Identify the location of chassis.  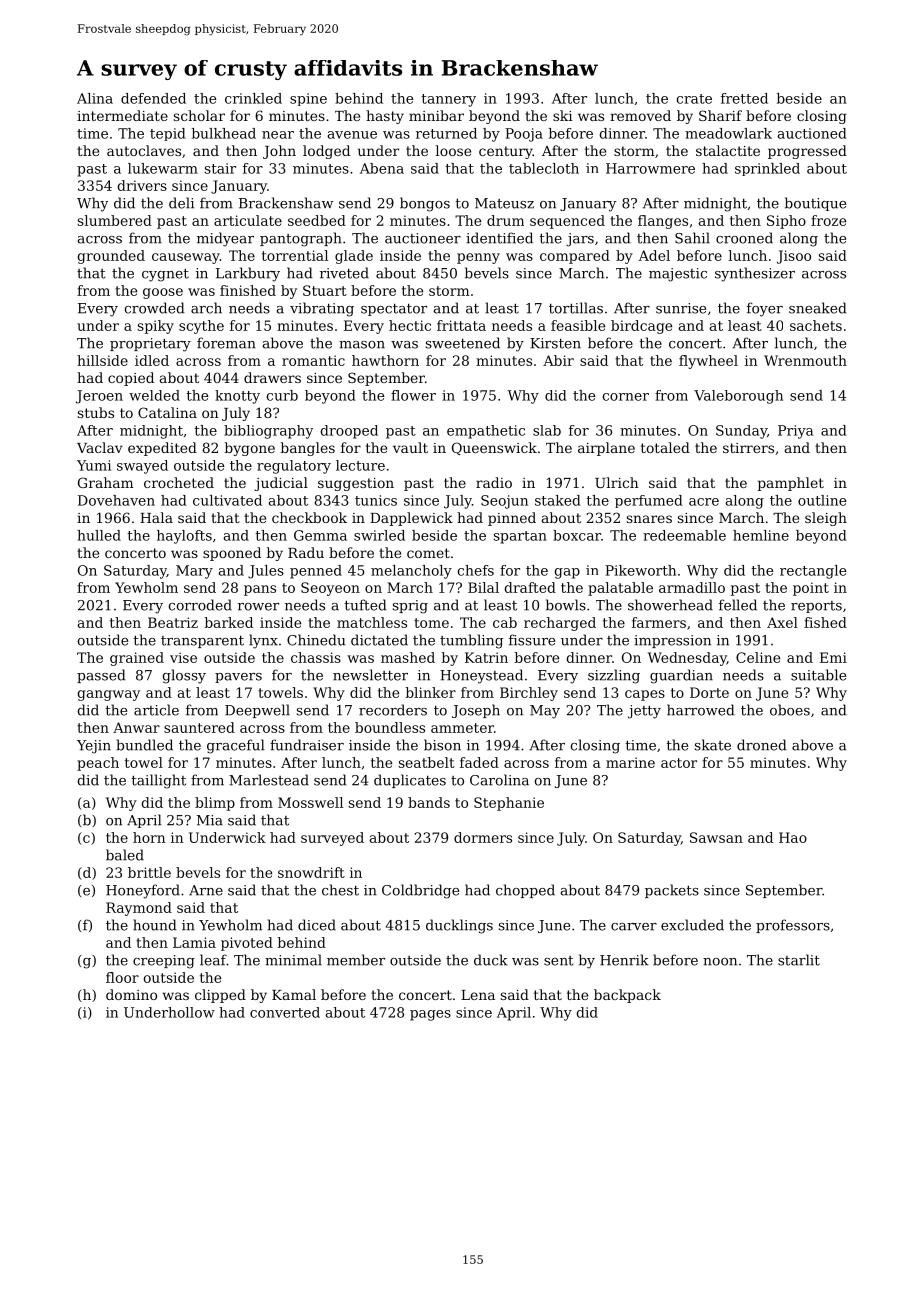
(316, 657).
